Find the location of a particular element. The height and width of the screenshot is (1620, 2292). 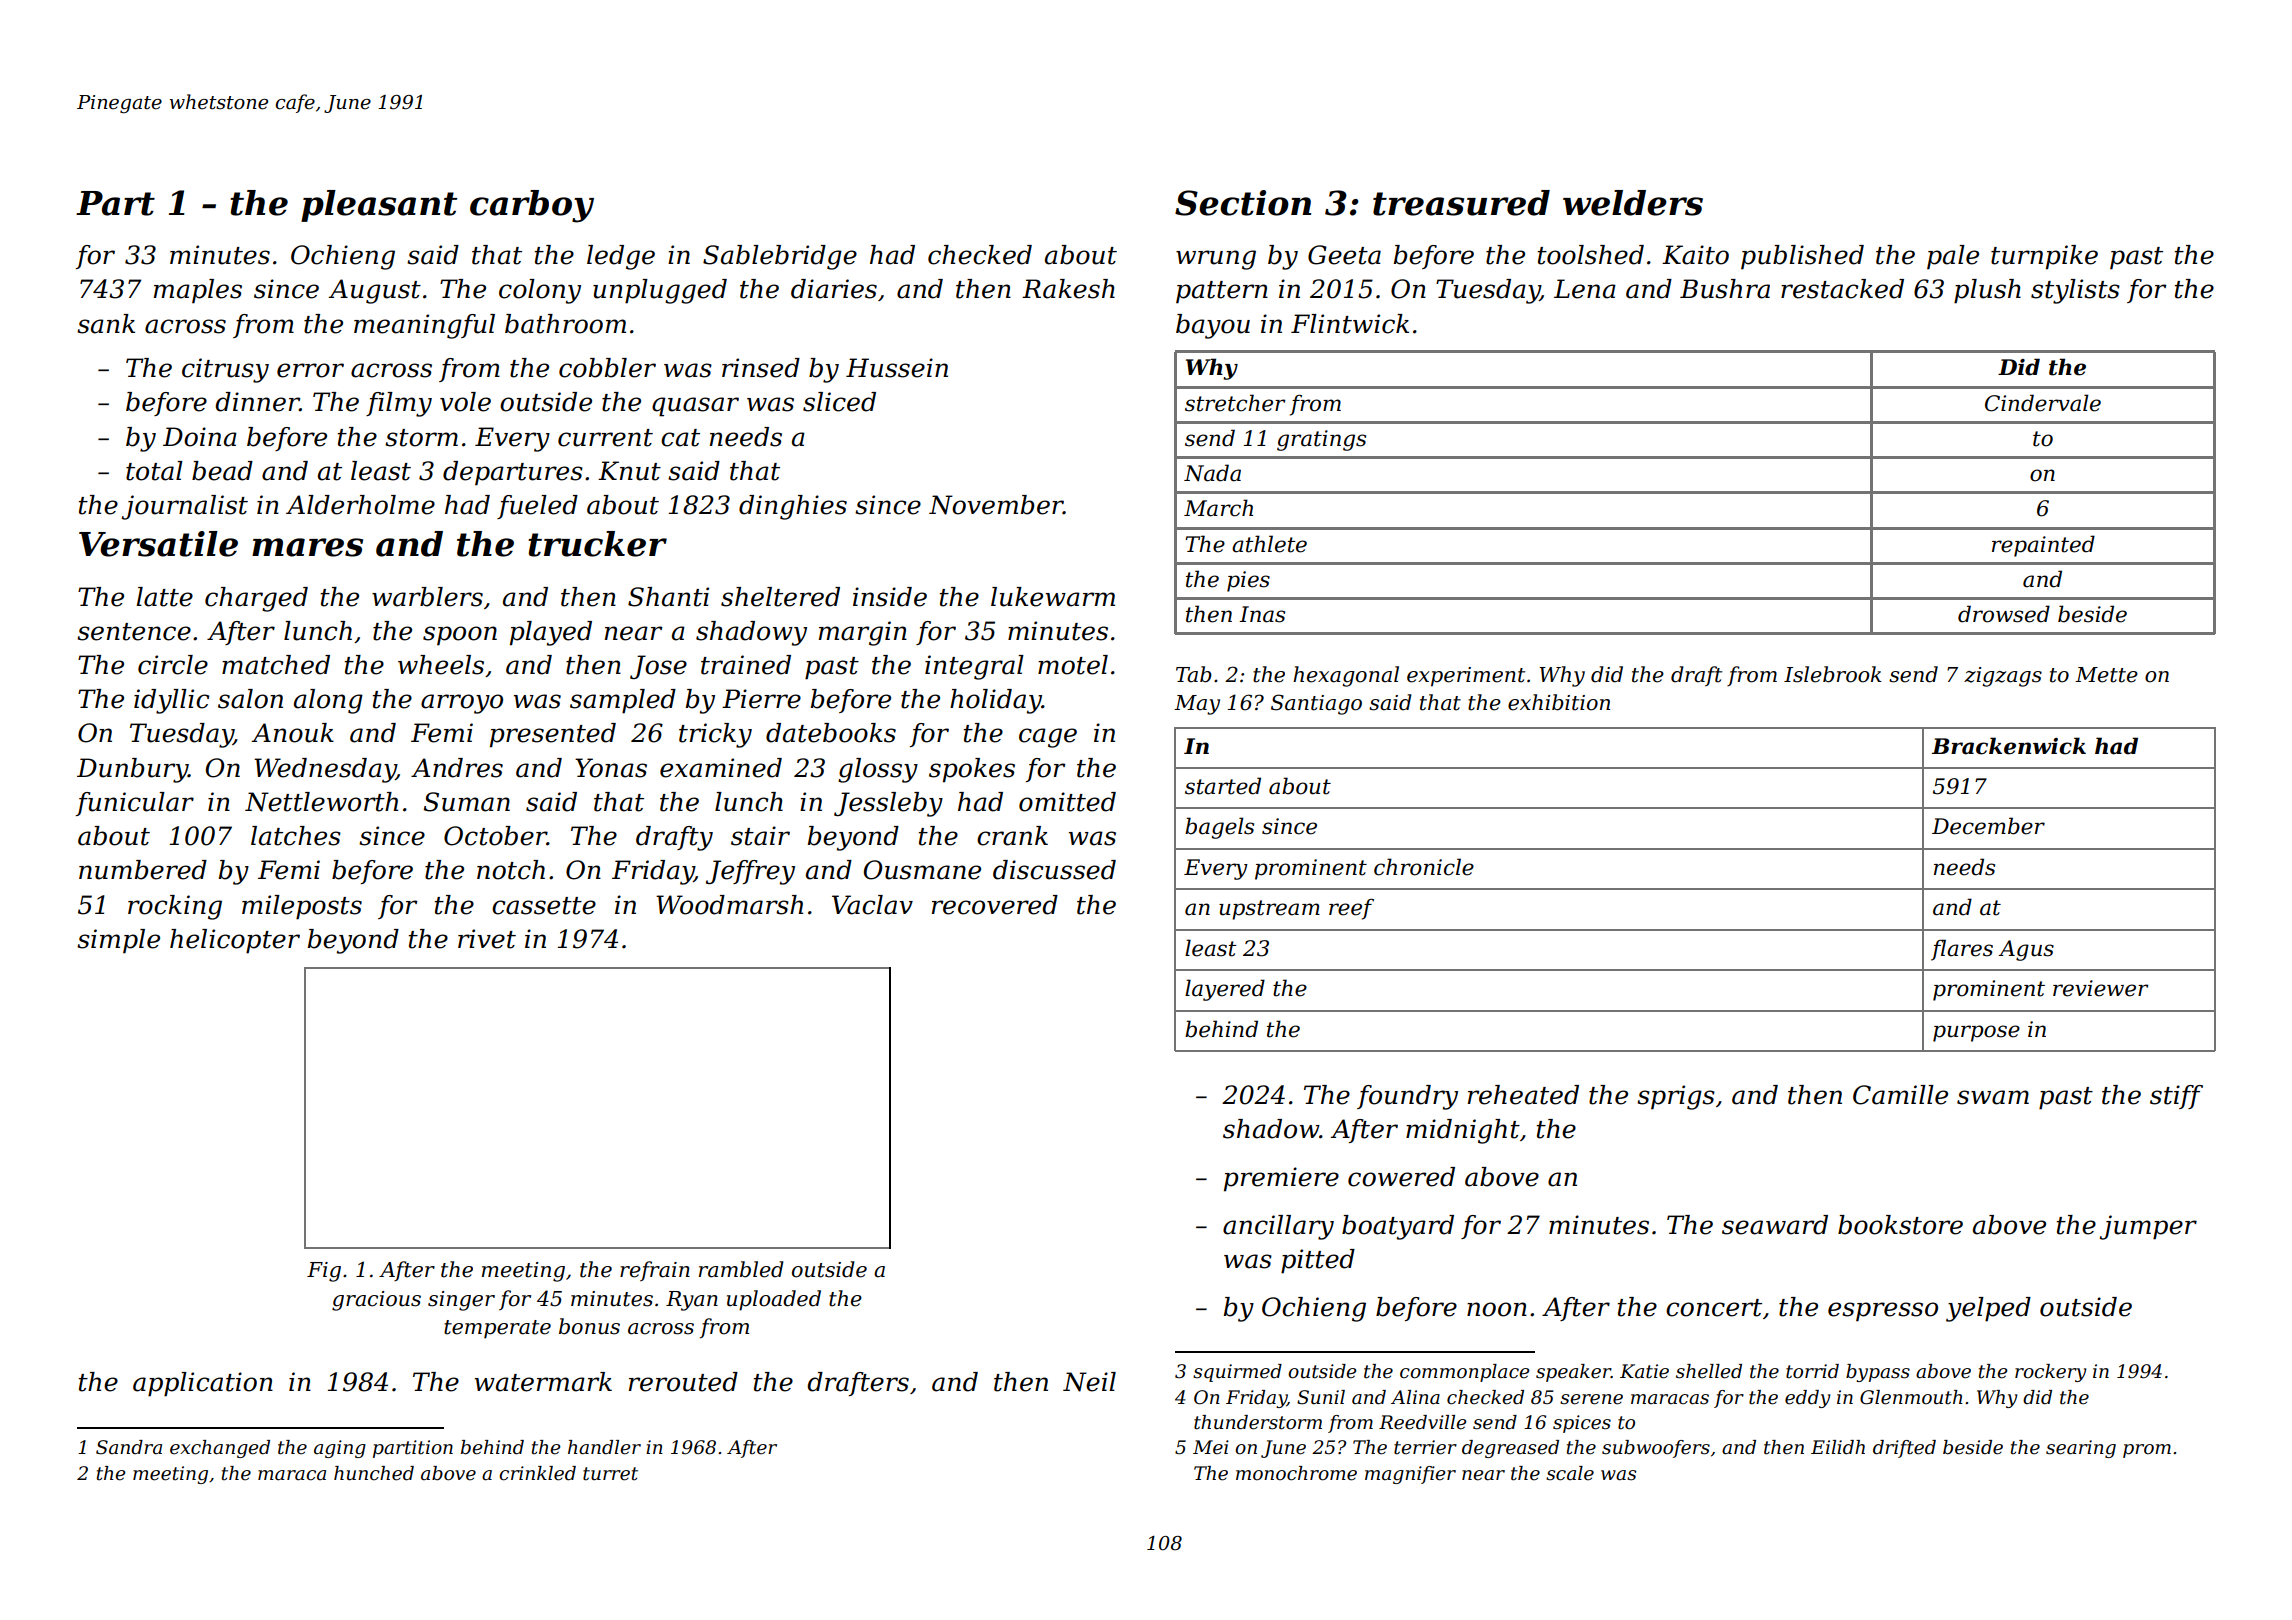

watermark is located at coordinates (543, 1382).
